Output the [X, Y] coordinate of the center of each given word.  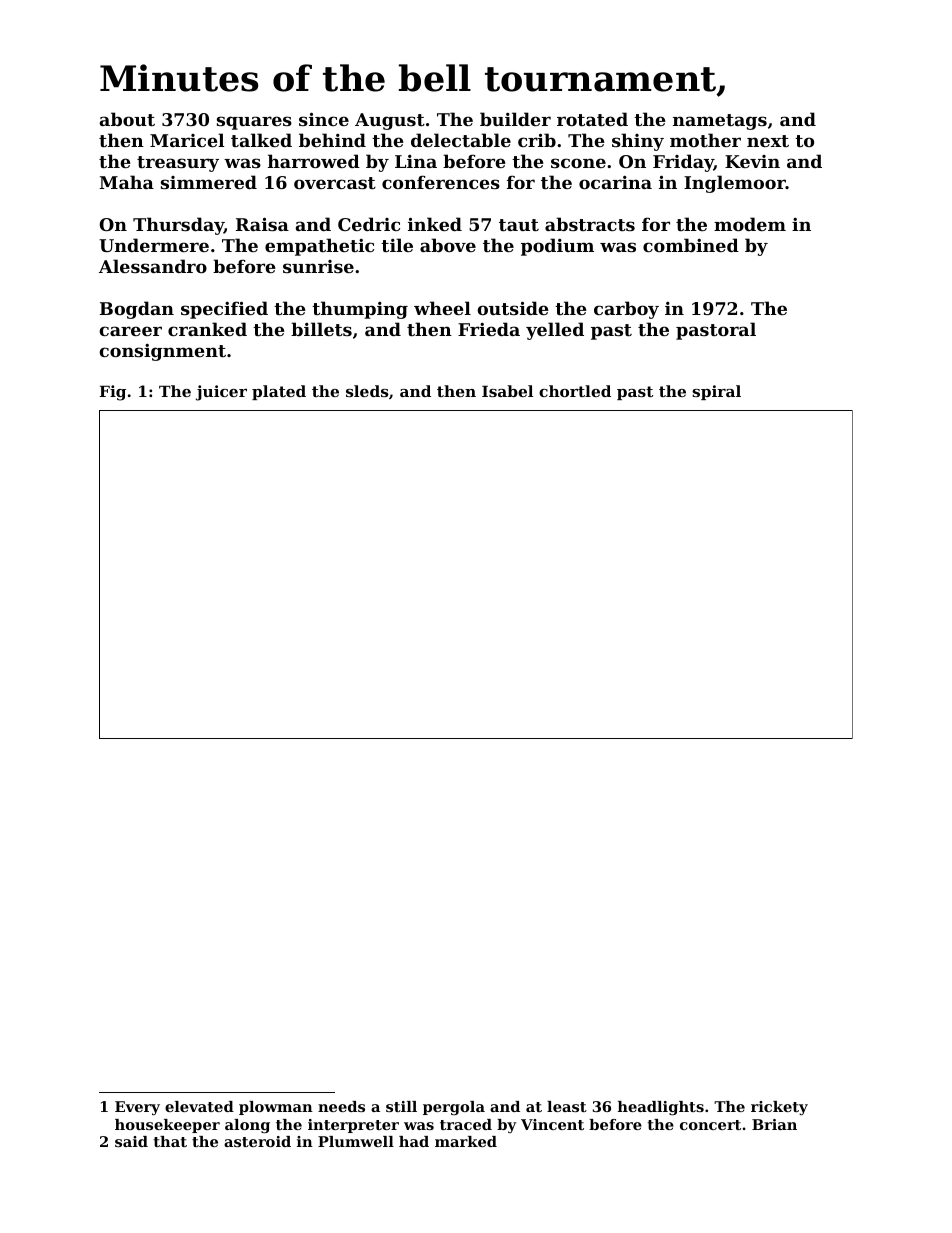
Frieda [489, 329]
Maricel [187, 140]
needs [341, 1106]
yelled [555, 331]
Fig [112, 393]
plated [279, 392]
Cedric [369, 224]
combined [691, 245]
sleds [367, 391]
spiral [716, 392]
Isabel [507, 391]
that [170, 1141]
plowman [276, 1108]
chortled [575, 391]
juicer [221, 393]
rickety [779, 1108]
